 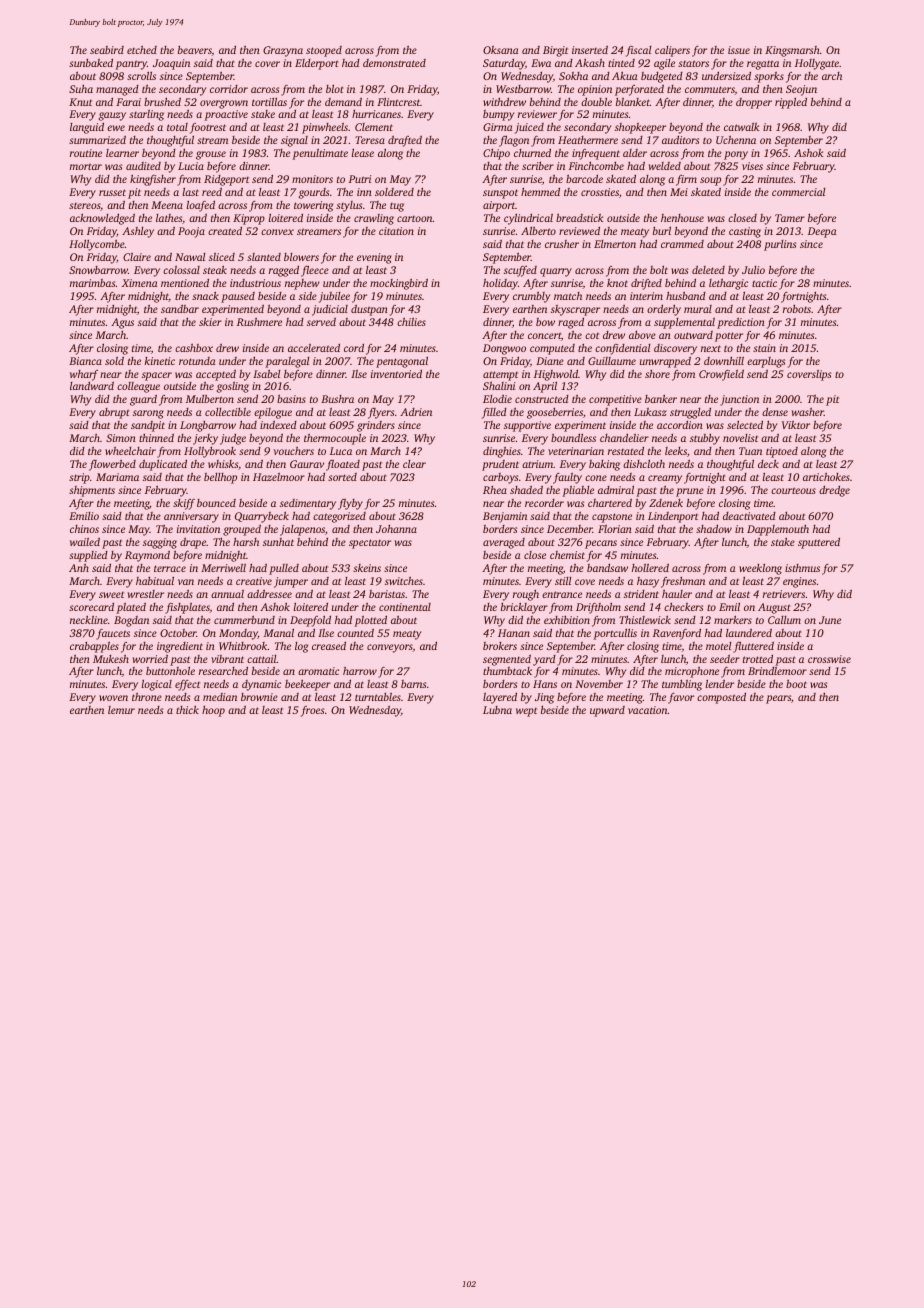 What do you see at coordinates (360, 670) in the screenshot?
I see `harrow` at bounding box center [360, 670].
